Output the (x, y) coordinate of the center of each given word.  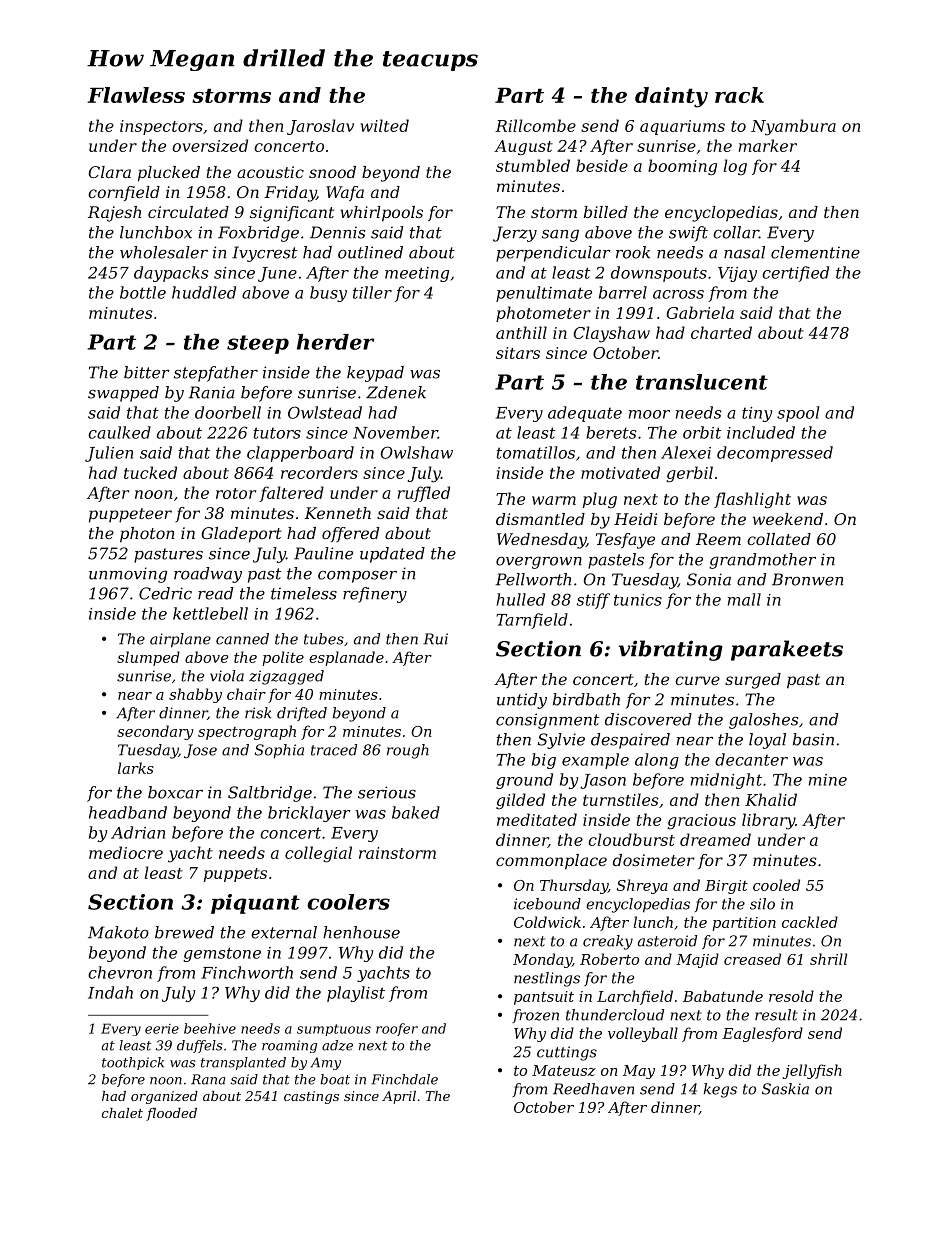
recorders (319, 472)
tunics (638, 600)
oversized (210, 145)
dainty (671, 97)
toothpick (133, 1063)
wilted (384, 125)
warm (554, 500)
